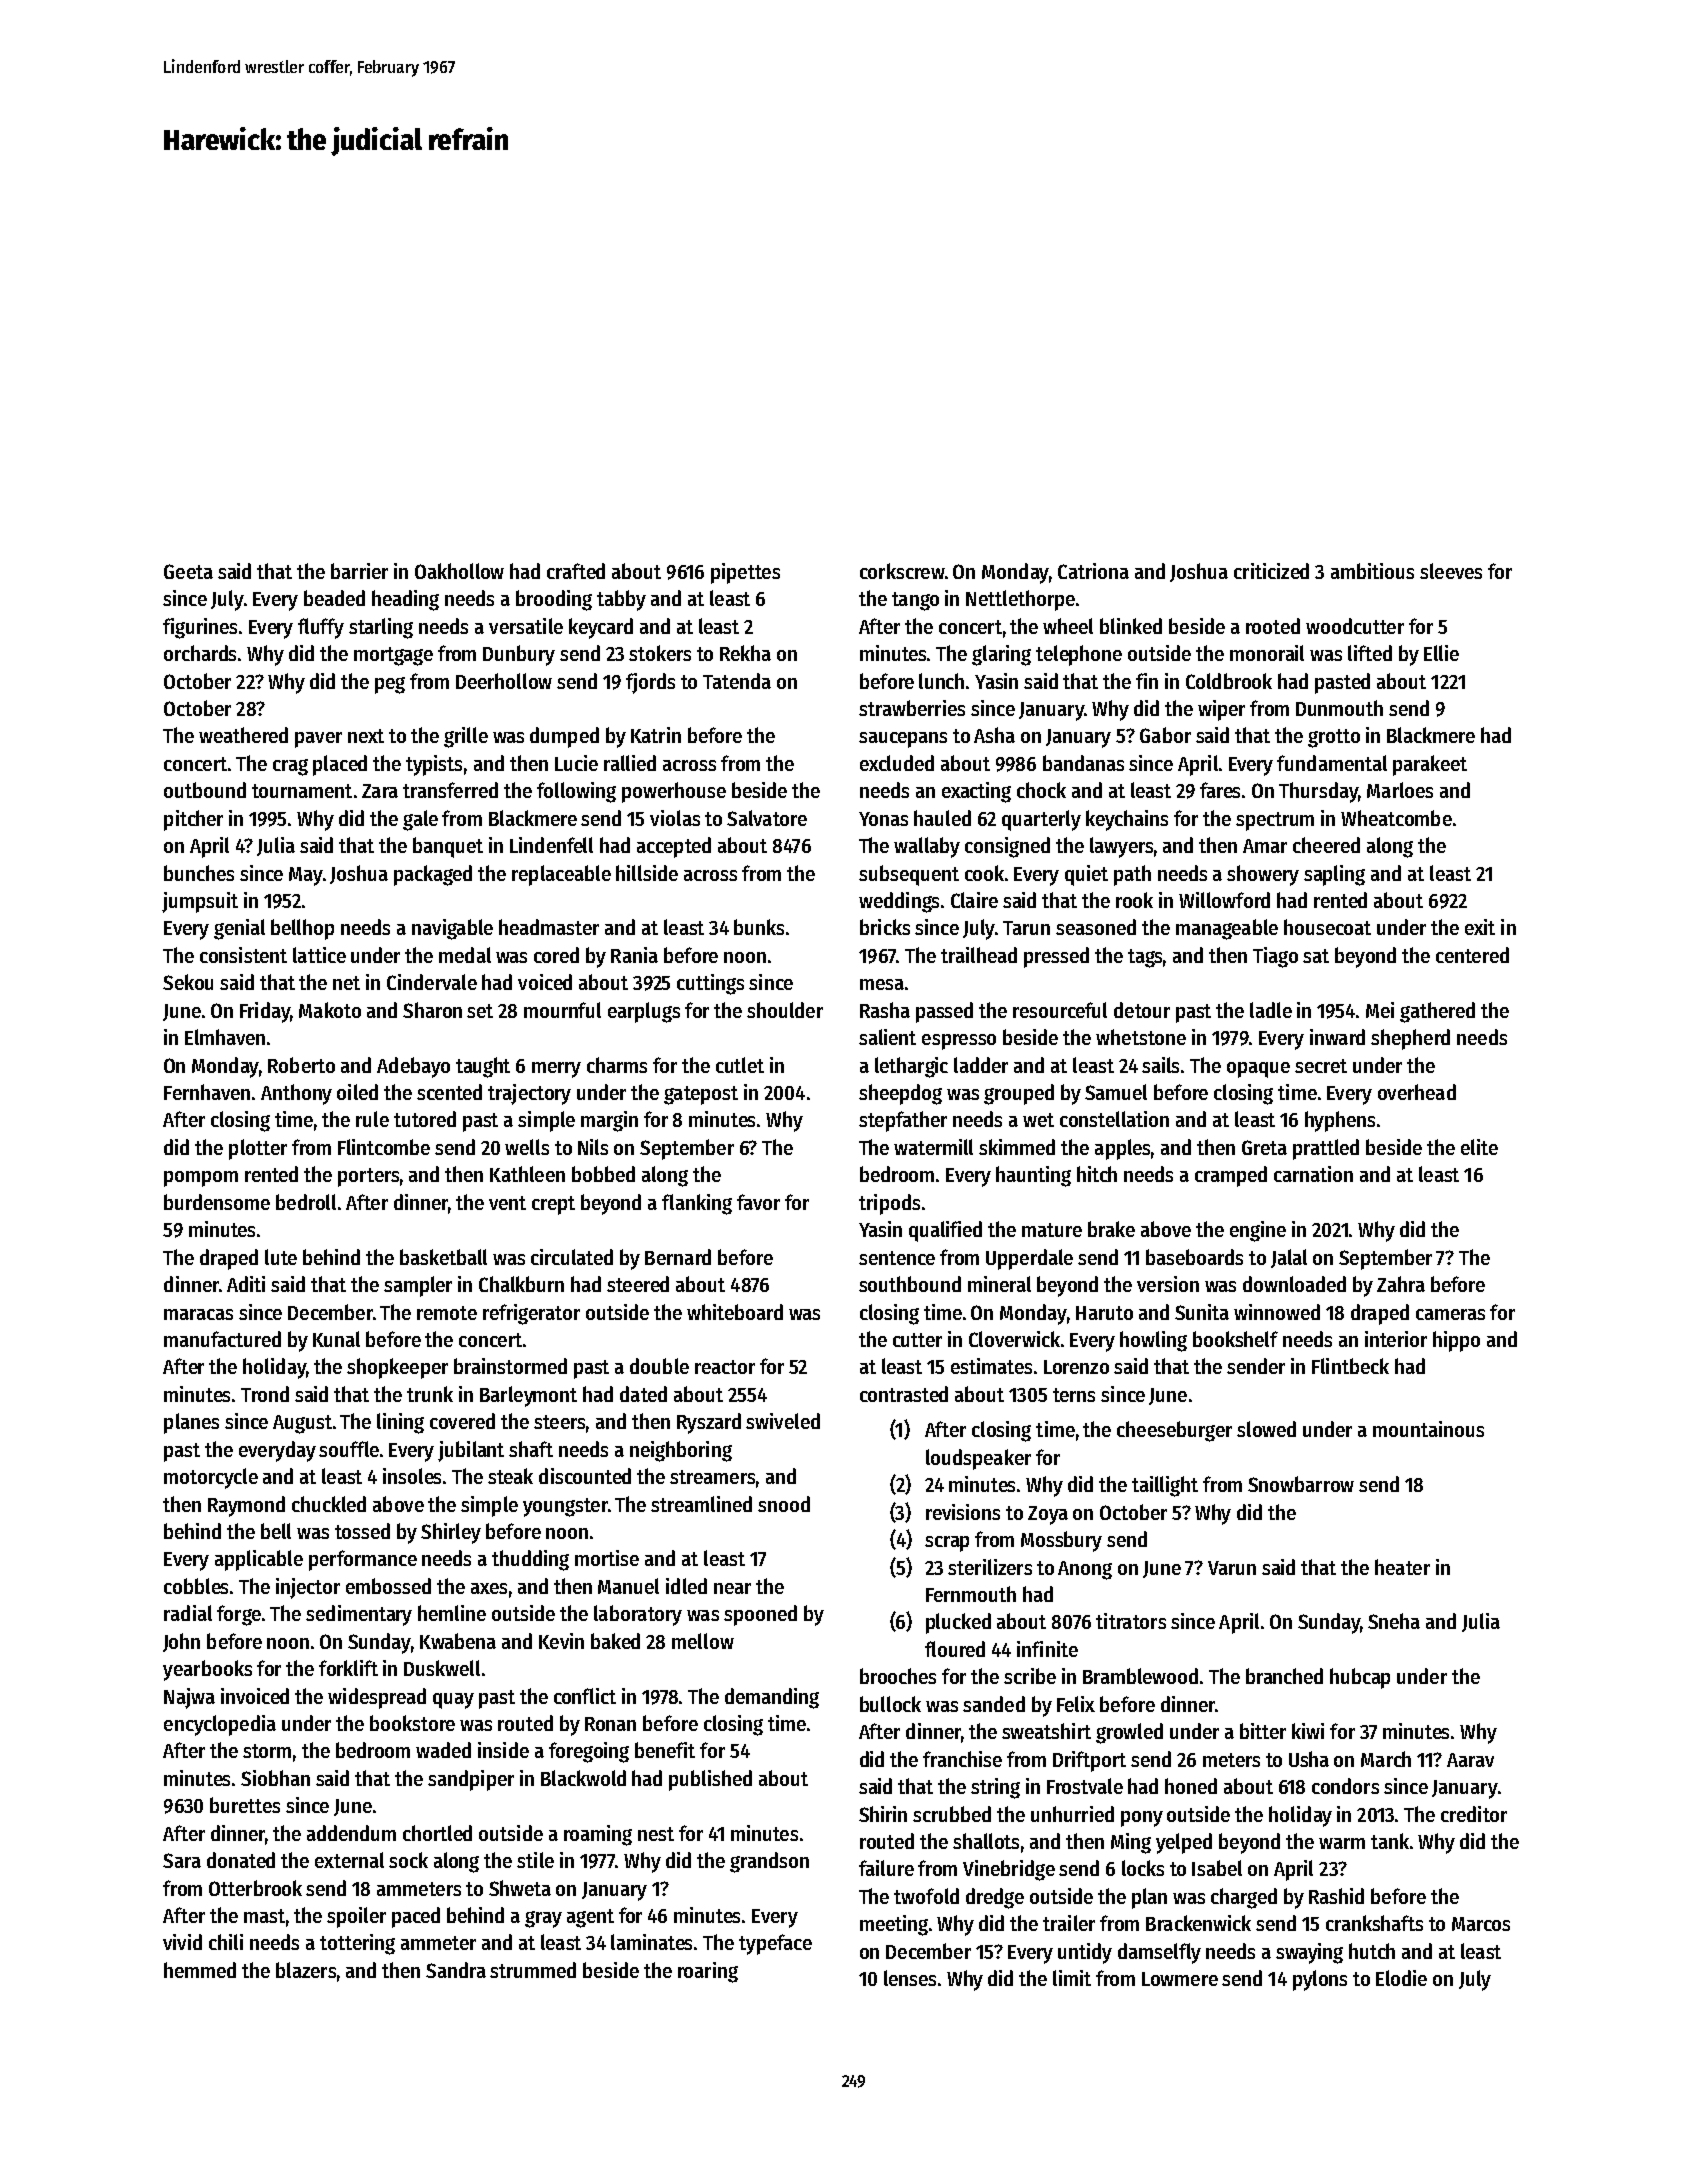 This document has width=1683, height=2178. I want to click on cutlet, so click(740, 1065).
